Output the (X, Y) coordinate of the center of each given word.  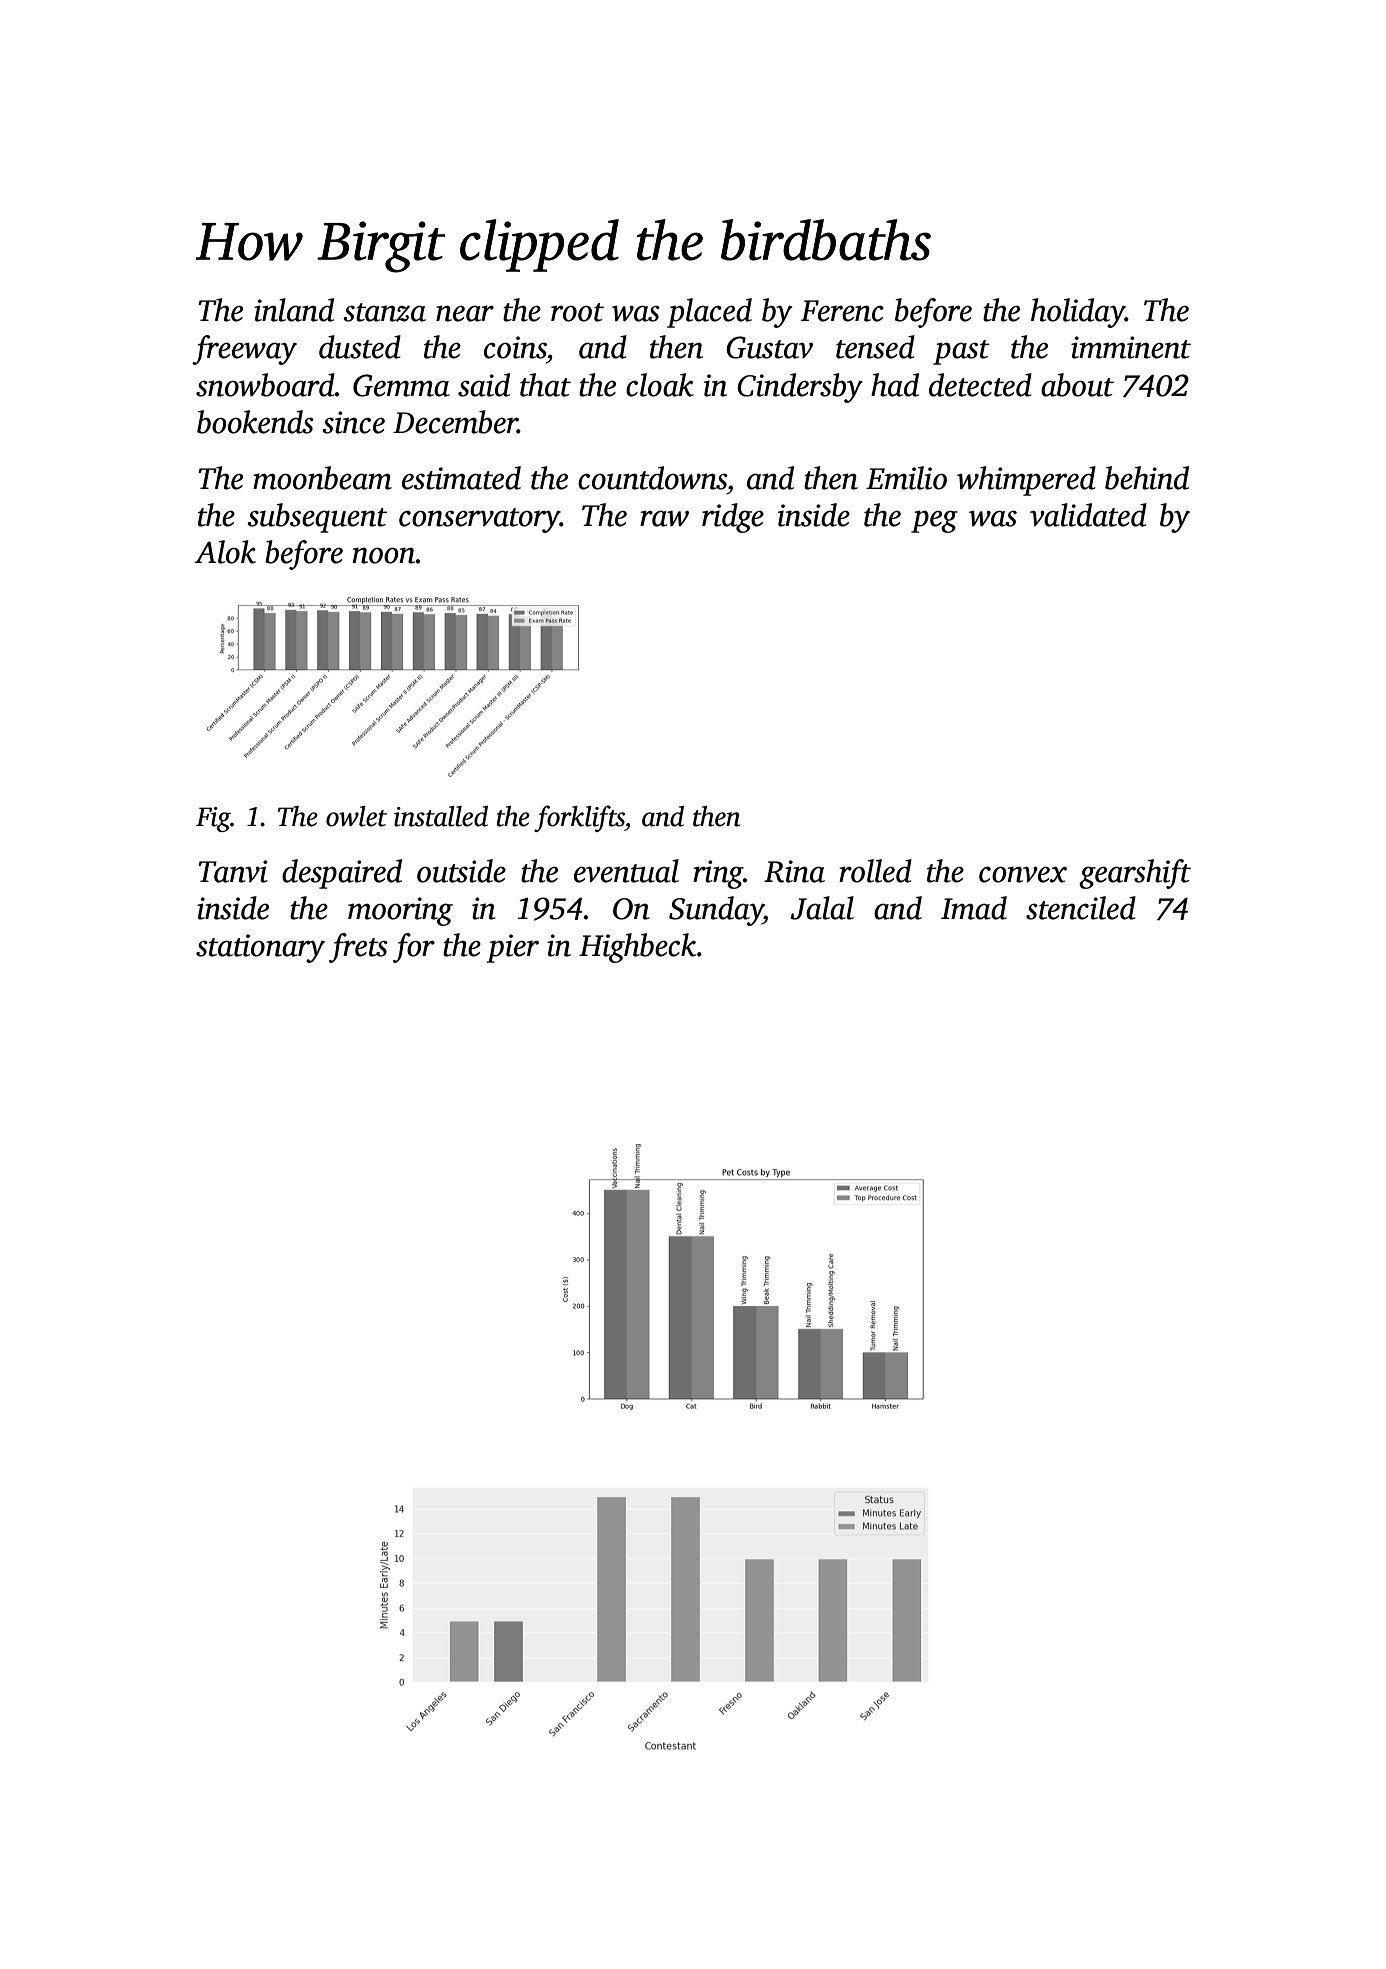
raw (664, 518)
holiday (1078, 313)
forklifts (579, 818)
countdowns (652, 478)
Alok (225, 552)
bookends (255, 422)
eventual (626, 871)
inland (294, 310)
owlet (356, 816)
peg (934, 521)
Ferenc (842, 311)
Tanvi (233, 871)
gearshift (1135, 874)
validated (1088, 515)
